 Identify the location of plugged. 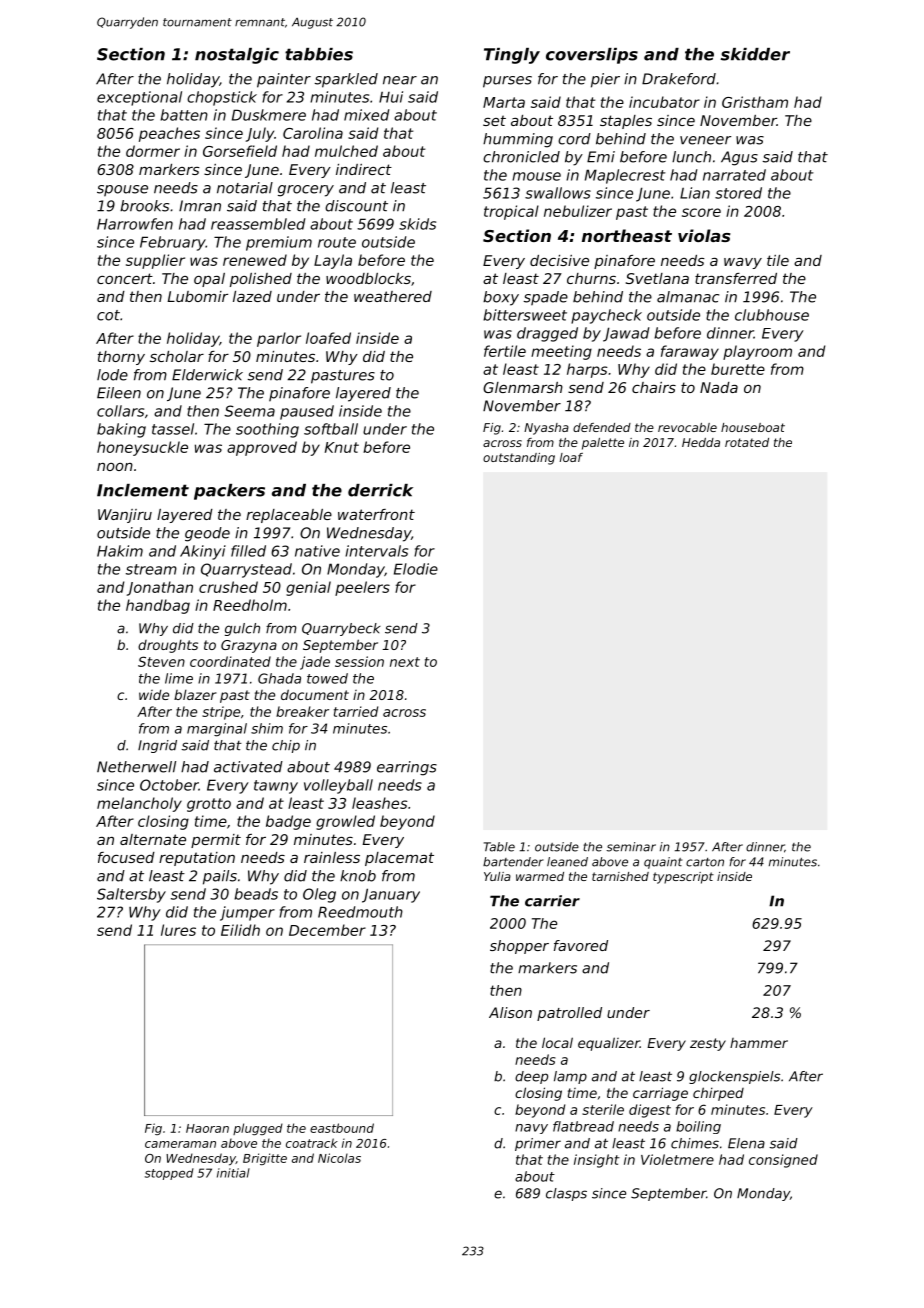
(258, 1129).
